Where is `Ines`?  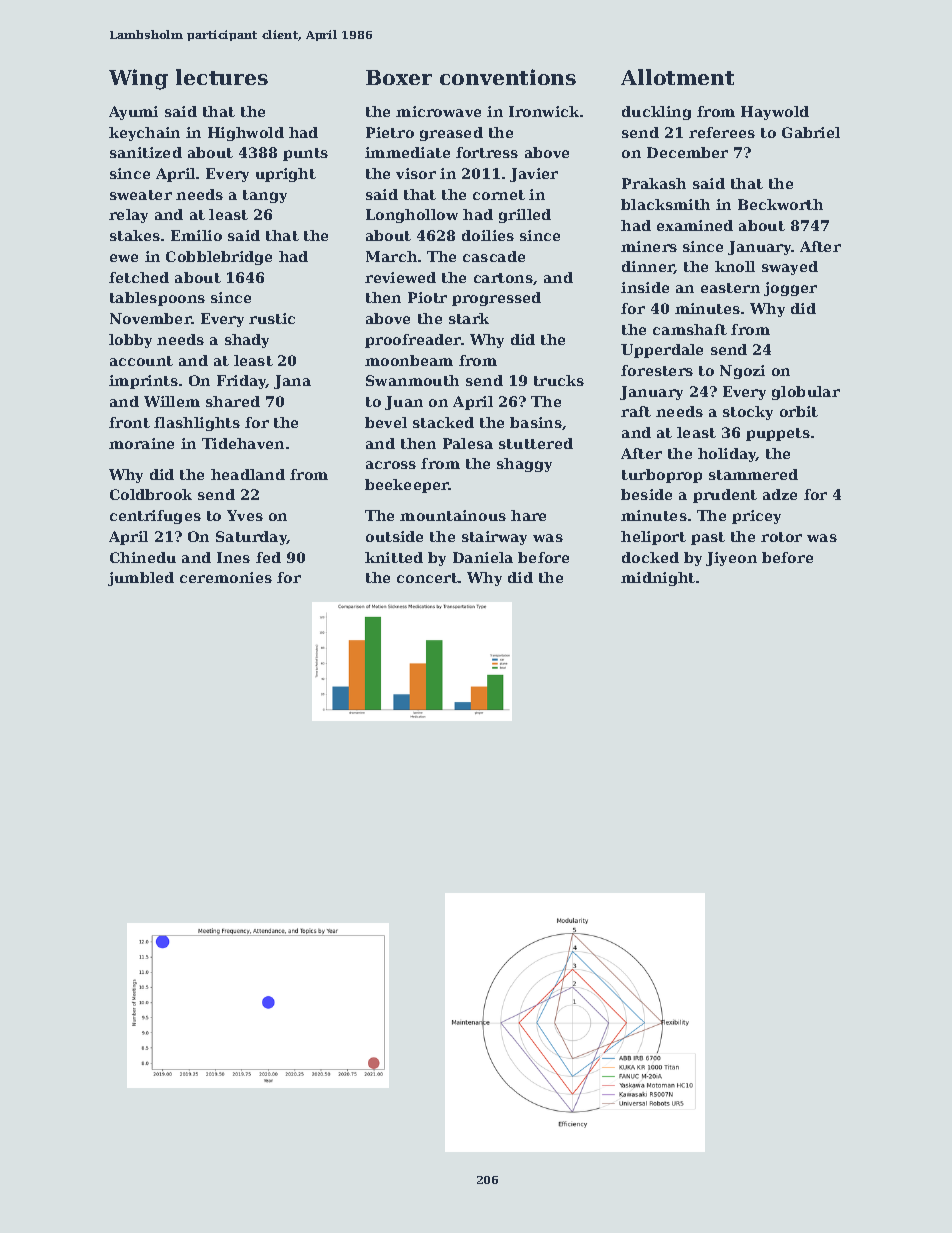
Ines is located at coordinates (233, 557).
